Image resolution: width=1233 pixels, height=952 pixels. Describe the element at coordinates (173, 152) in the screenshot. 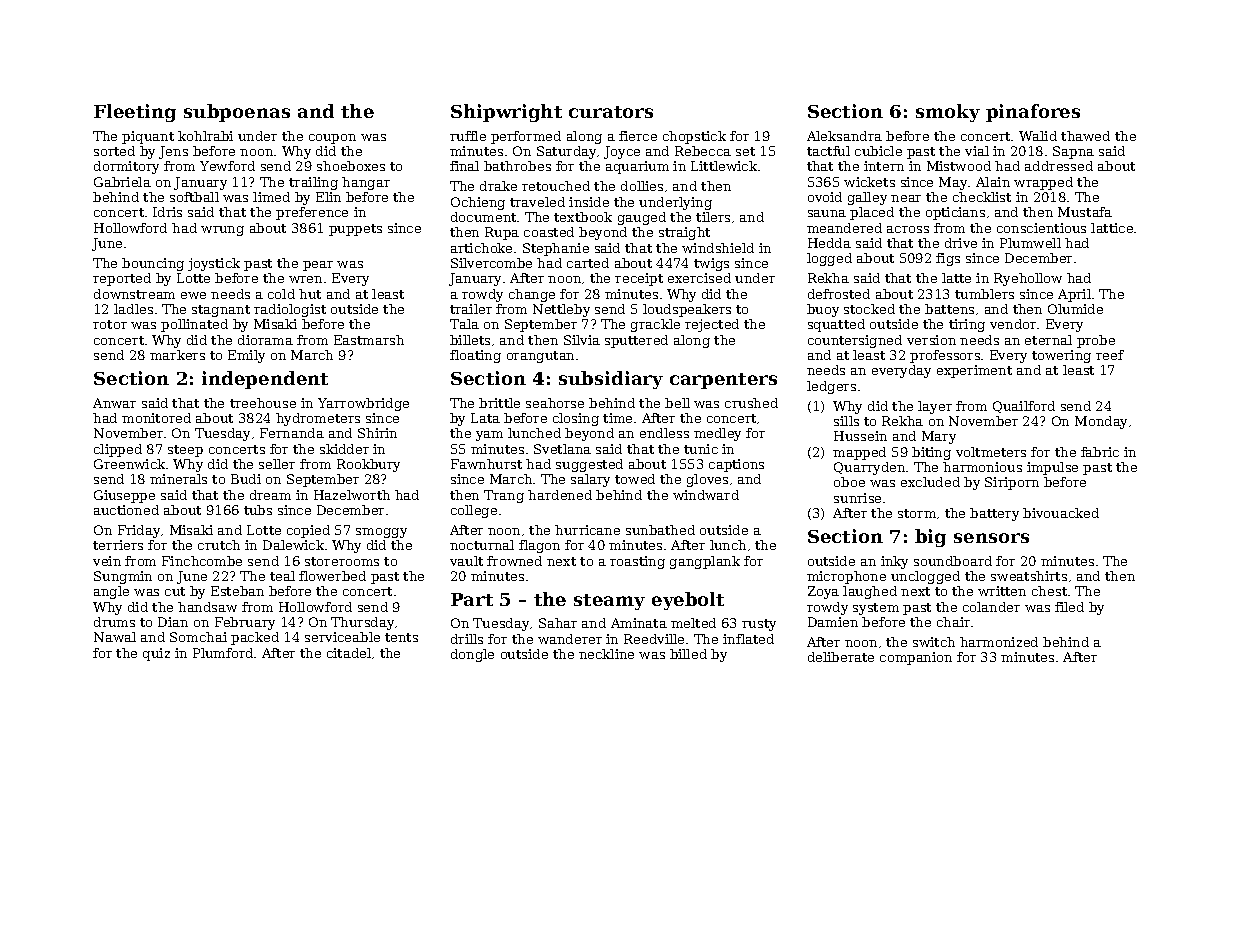

I see `Jens` at that location.
